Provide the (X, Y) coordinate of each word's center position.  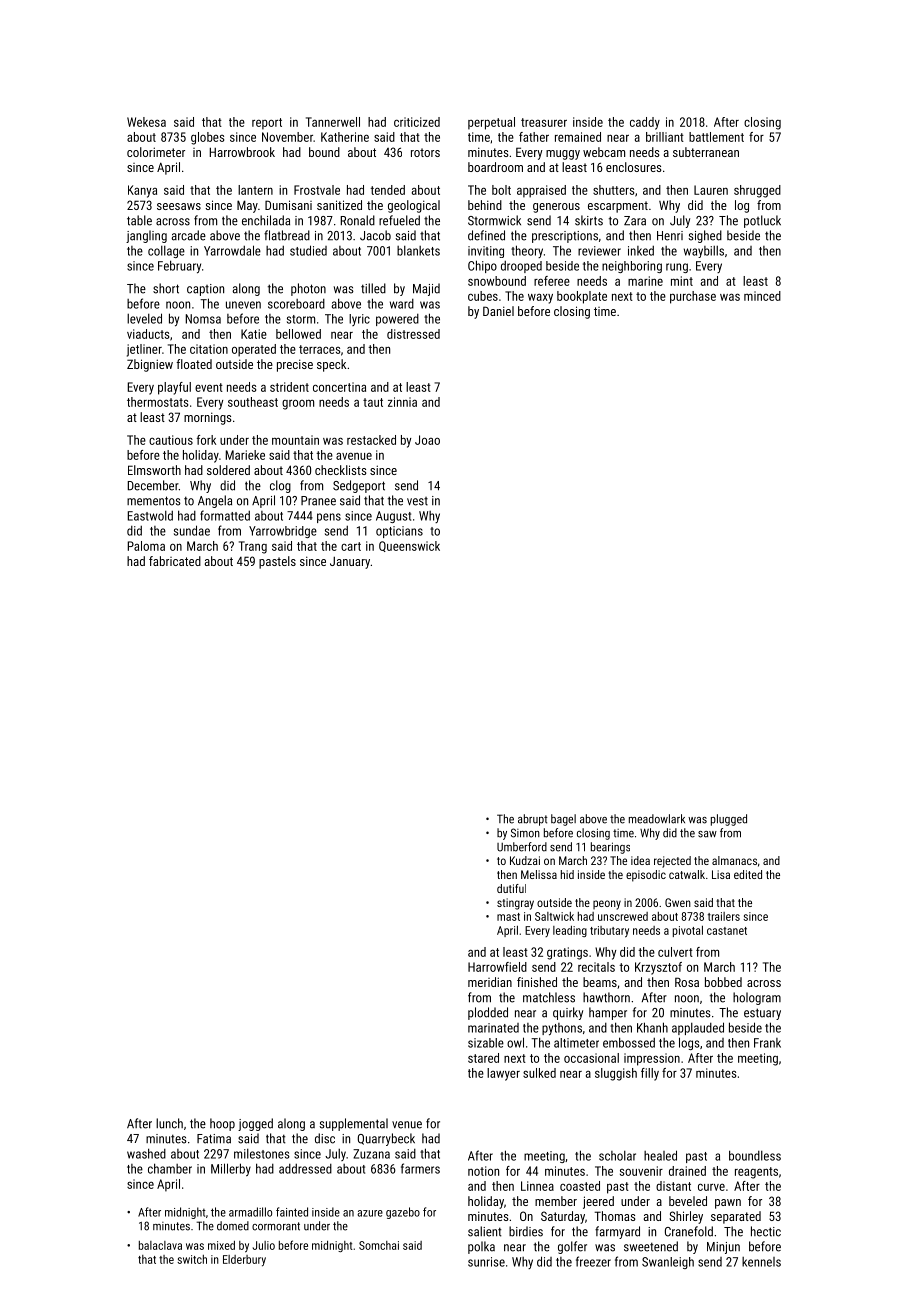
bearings (610, 848)
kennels (761, 1262)
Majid (426, 289)
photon (308, 289)
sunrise (486, 1262)
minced (762, 296)
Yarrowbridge (283, 532)
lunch (169, 1123)
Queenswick (409, 546)
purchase (693, 297)
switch (192, 1259)
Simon (525, 833)
